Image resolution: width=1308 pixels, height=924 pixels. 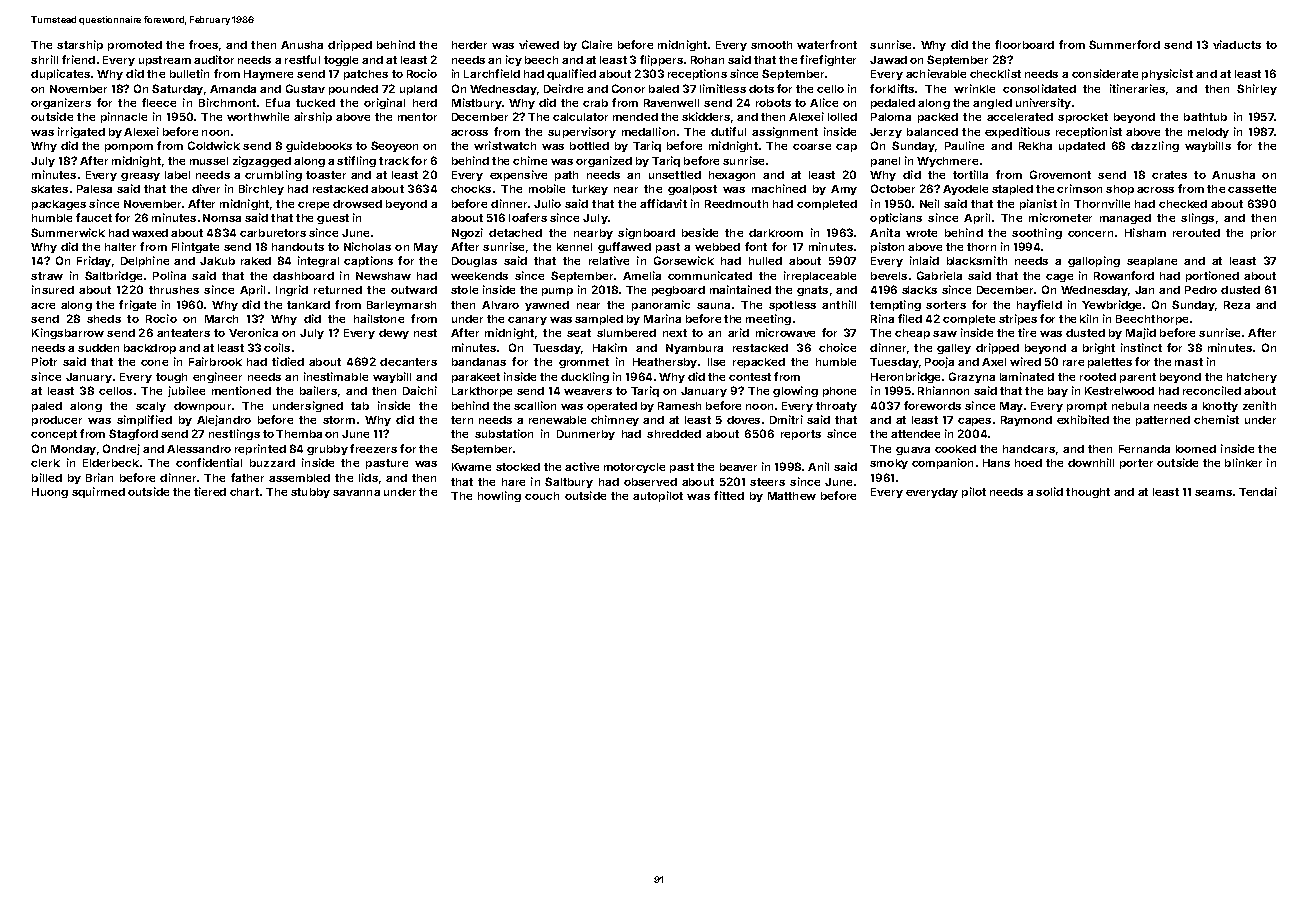 What do you see at coordinates (60, 74) in the screenshot?
I see `duplicates` at bounding box center [60, 74].
